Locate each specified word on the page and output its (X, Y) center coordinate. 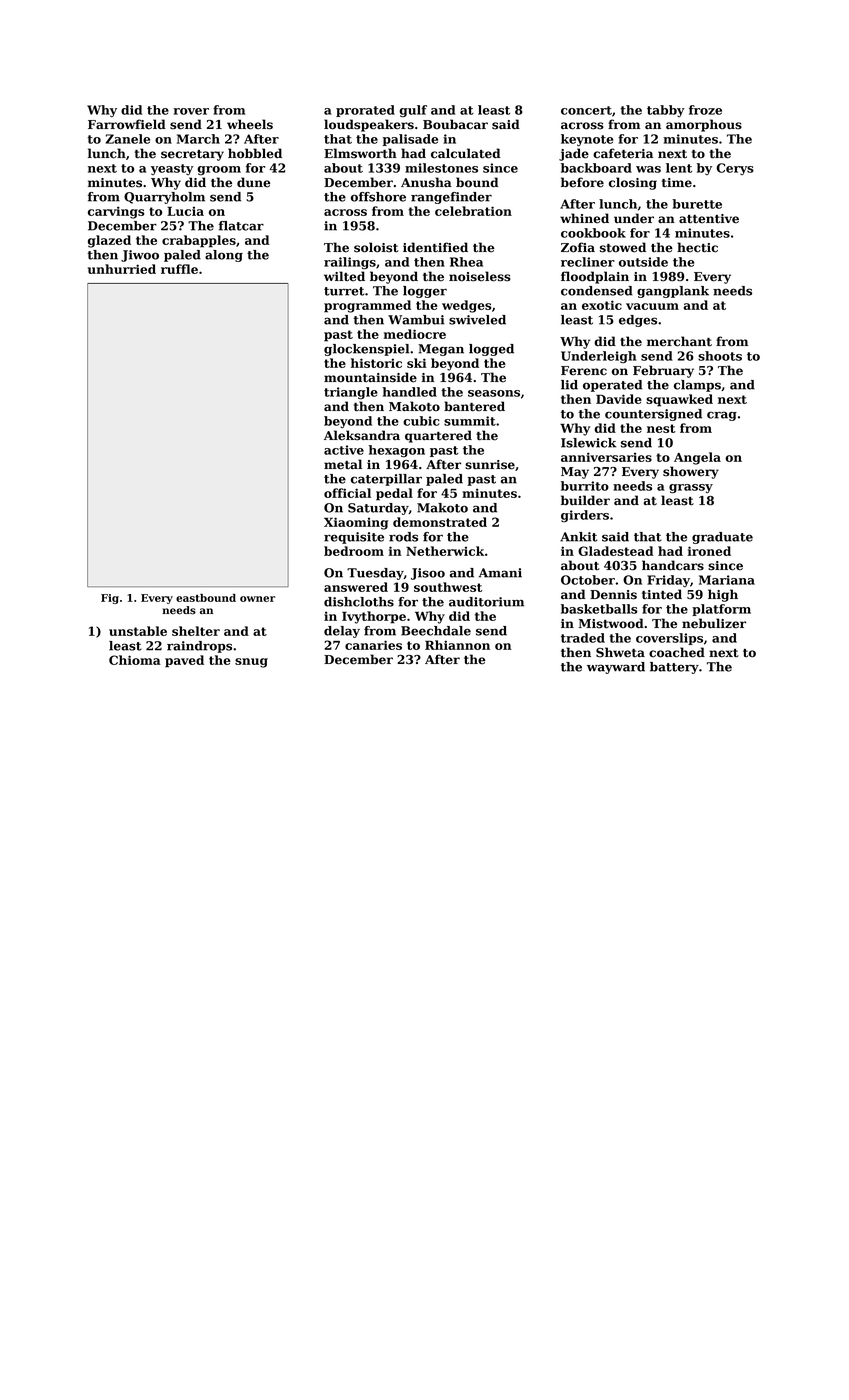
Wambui (416, 320)
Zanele (128, 139)
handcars (673, 565)
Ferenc (584, 371)
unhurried (122, 269)
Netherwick (445, 551)
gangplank (673, 292)
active (344, 450)
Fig (110, 599)
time (677, 183)
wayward (616, 668)
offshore (378, 197)
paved (184, 661)
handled (409, 392)
